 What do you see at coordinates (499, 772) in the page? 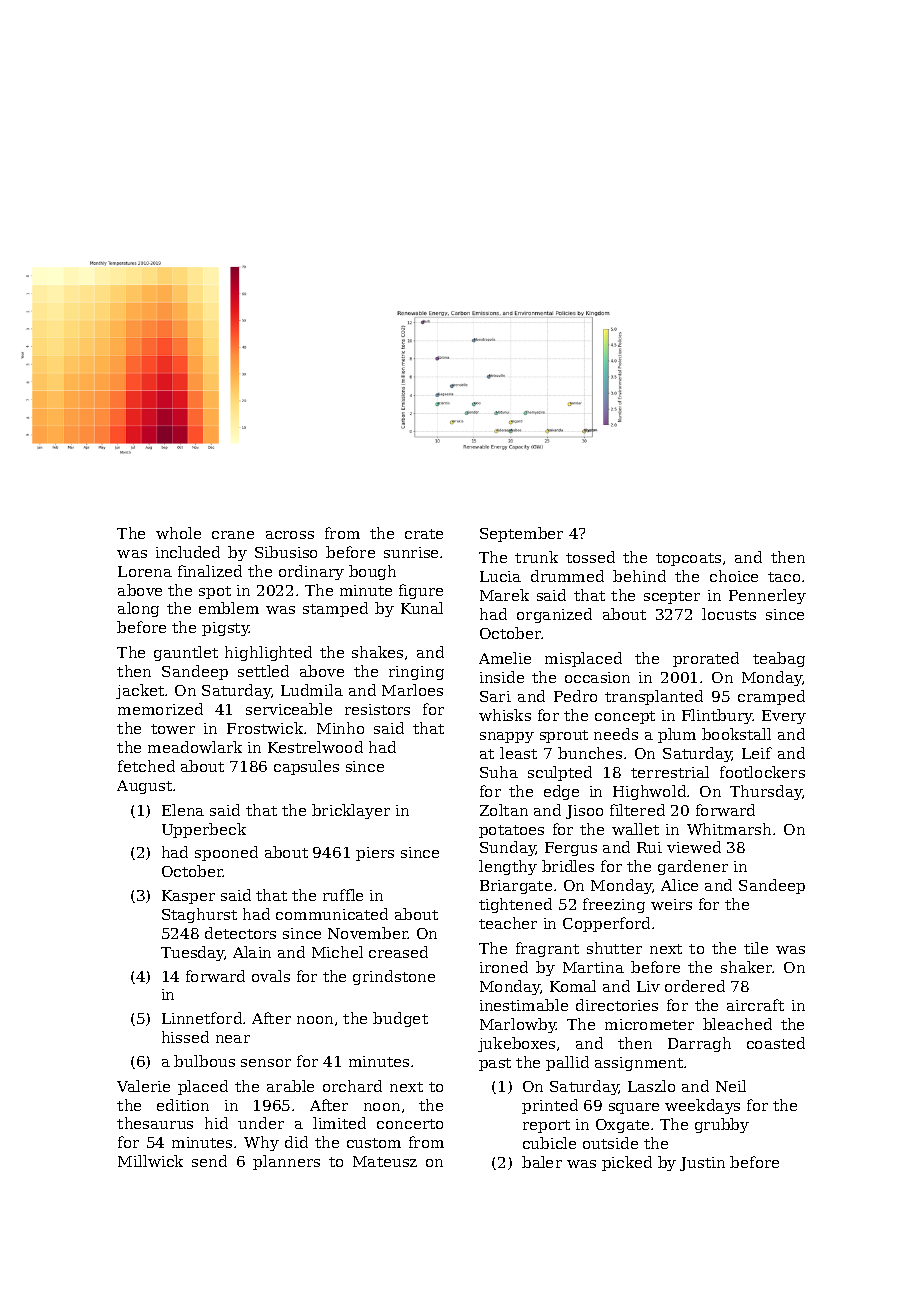
I see `Suha` at bounding box center [499, 772].
